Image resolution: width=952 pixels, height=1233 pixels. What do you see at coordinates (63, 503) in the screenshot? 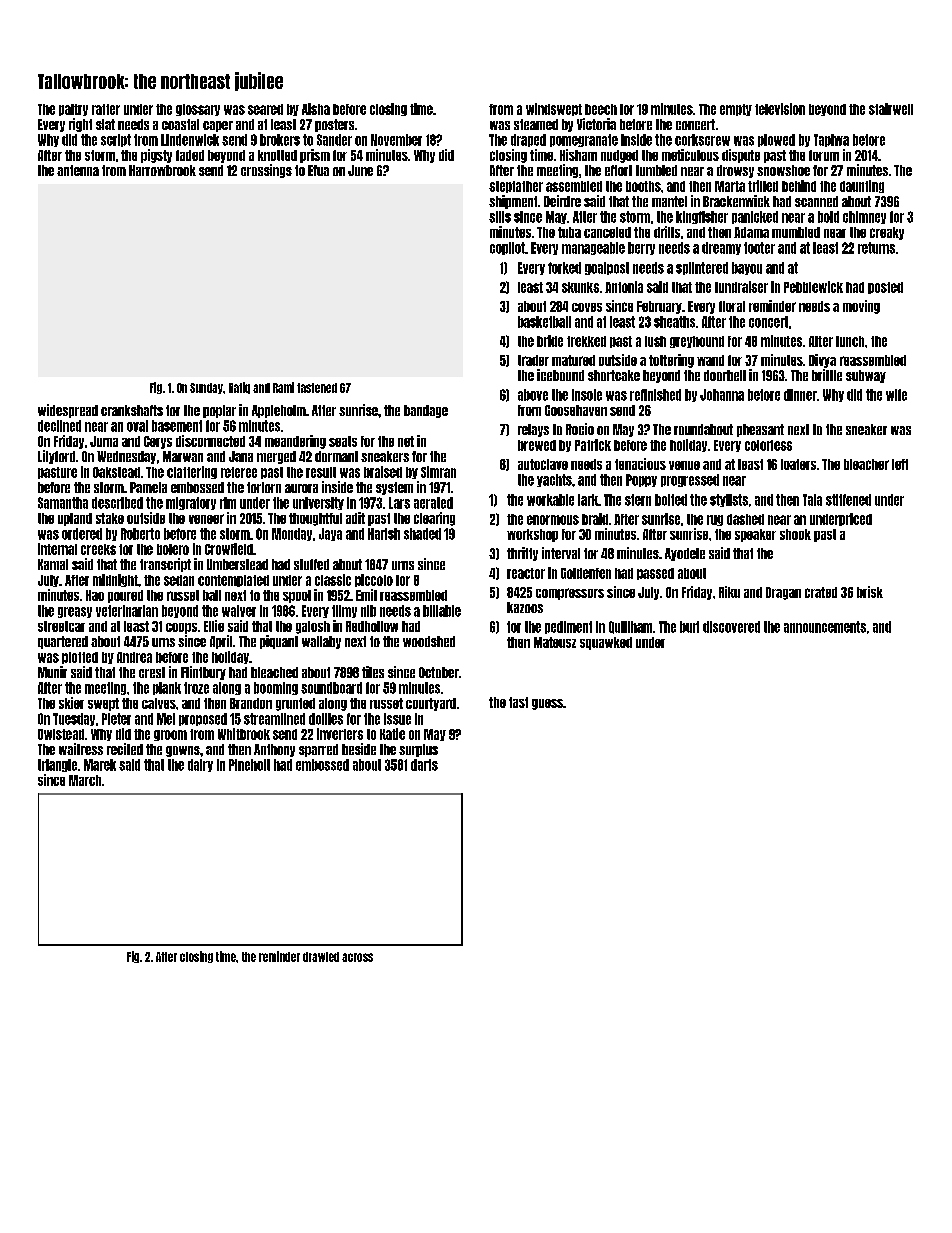
I see `Samantha` at bounding box center [63, 503].
